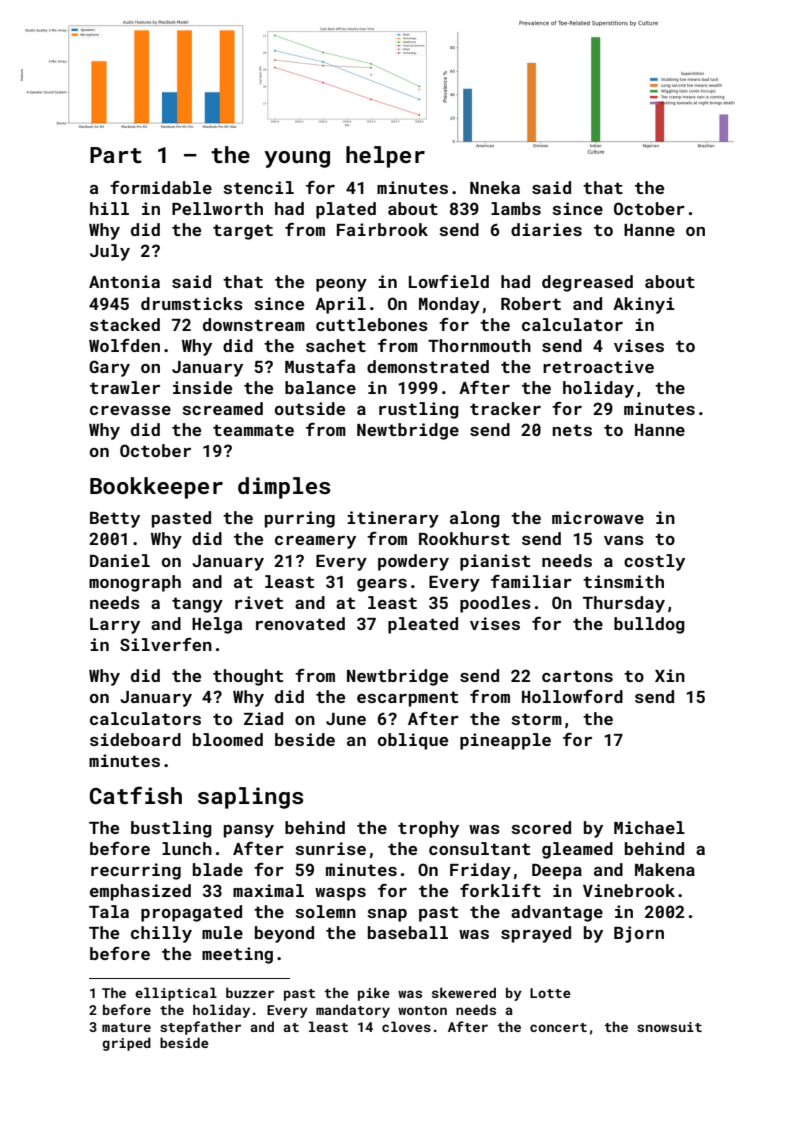  Describe the element at coordinates (385, 157) in the page. I see `helper` at that location.
